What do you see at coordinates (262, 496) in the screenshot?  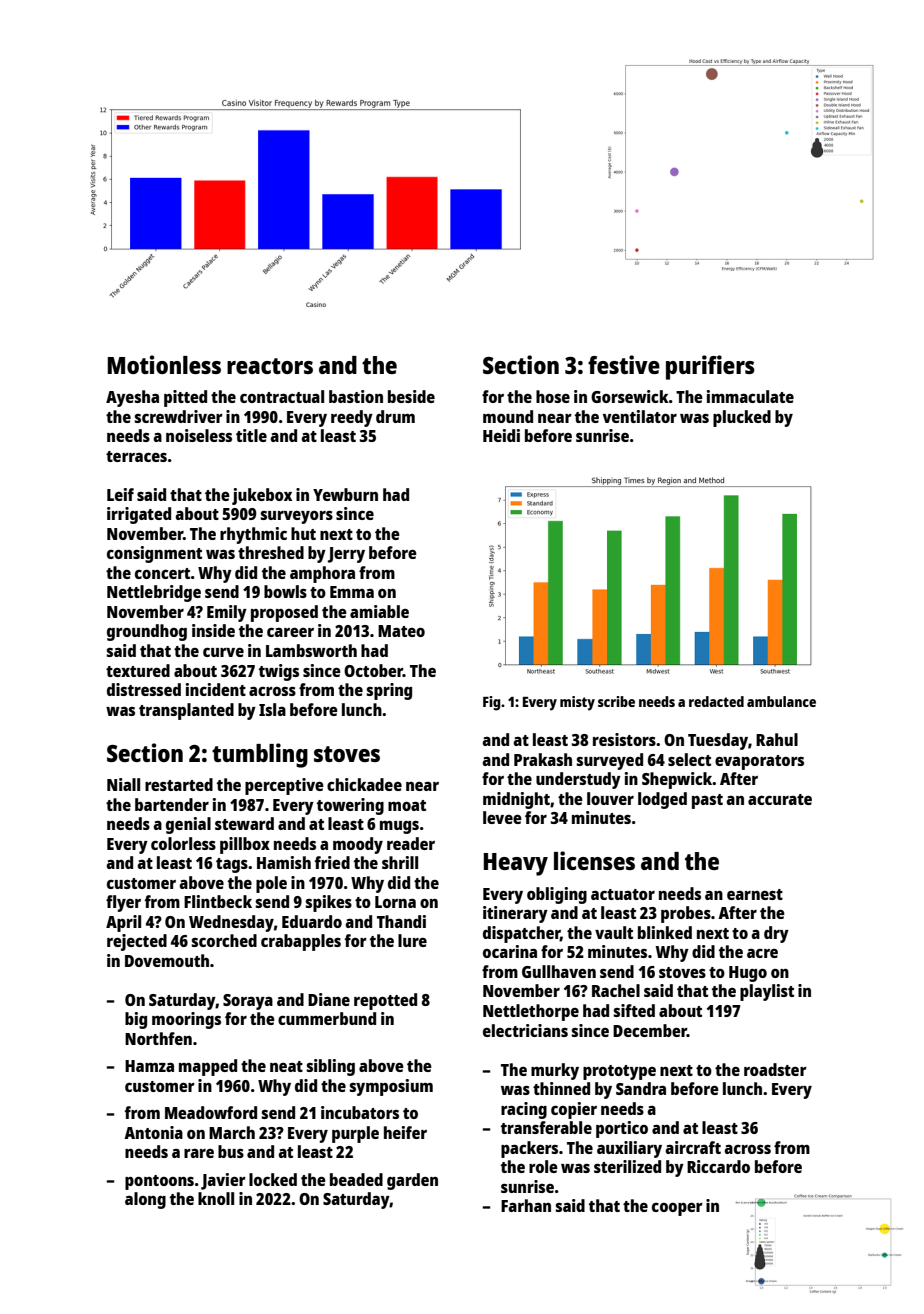 I see `jukebox` at bounding box center [262, 496].
